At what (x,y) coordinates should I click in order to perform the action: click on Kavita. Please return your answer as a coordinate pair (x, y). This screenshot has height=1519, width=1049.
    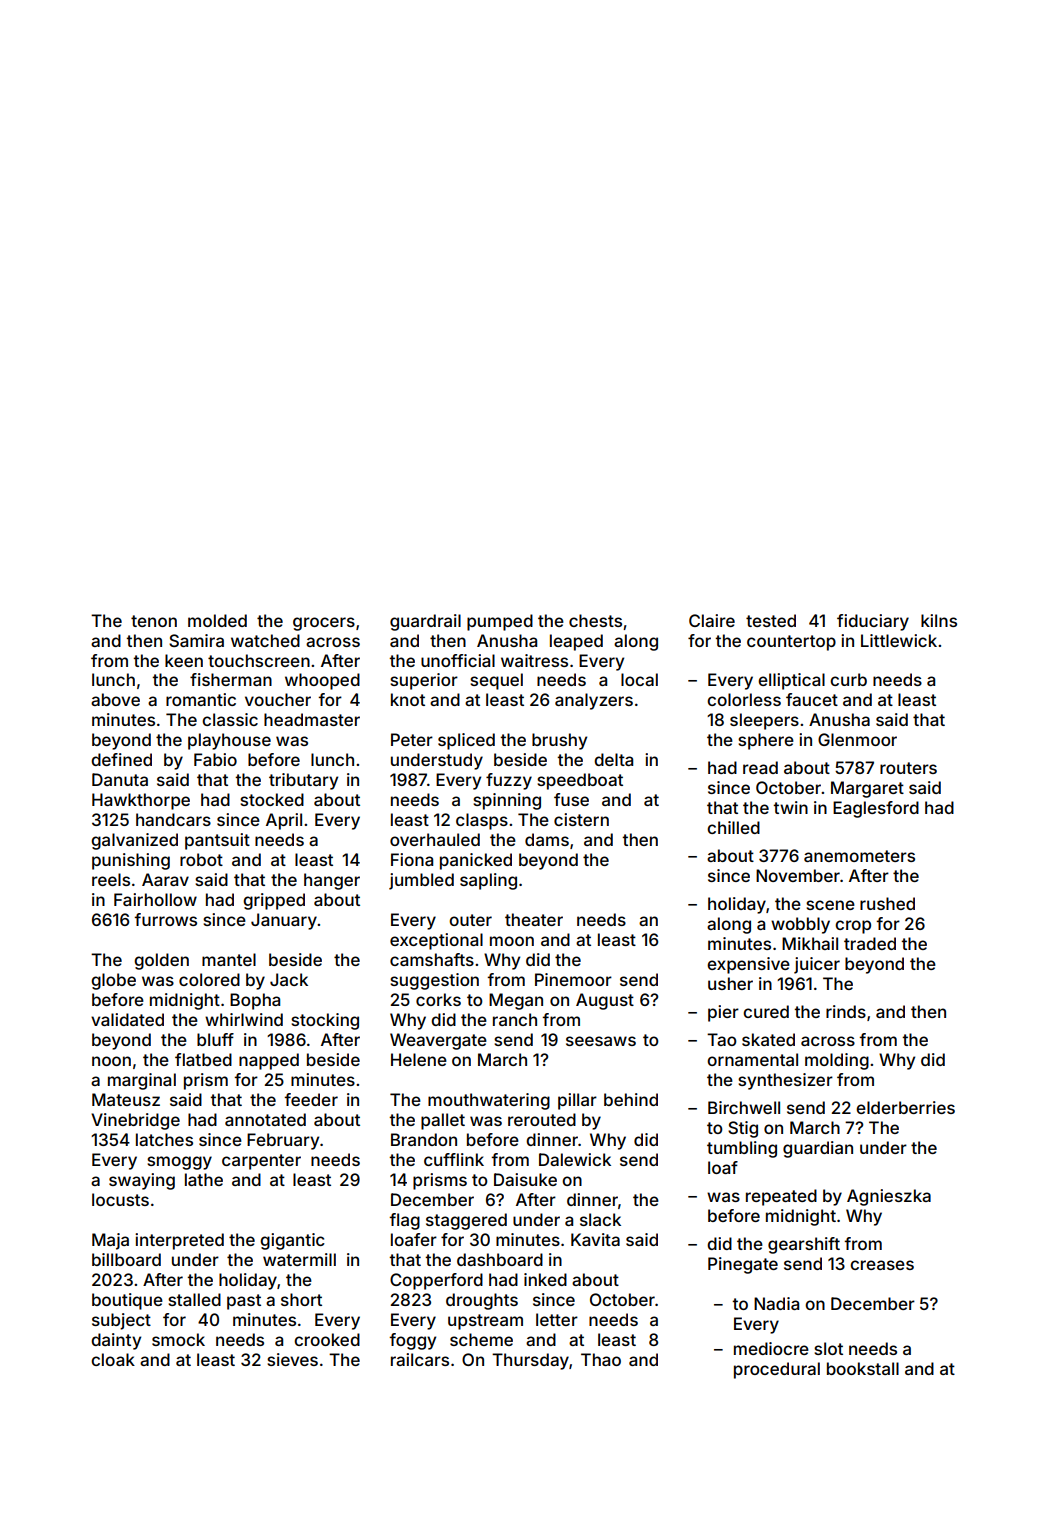
    Looking at the image, I should click on (595, 1239).
